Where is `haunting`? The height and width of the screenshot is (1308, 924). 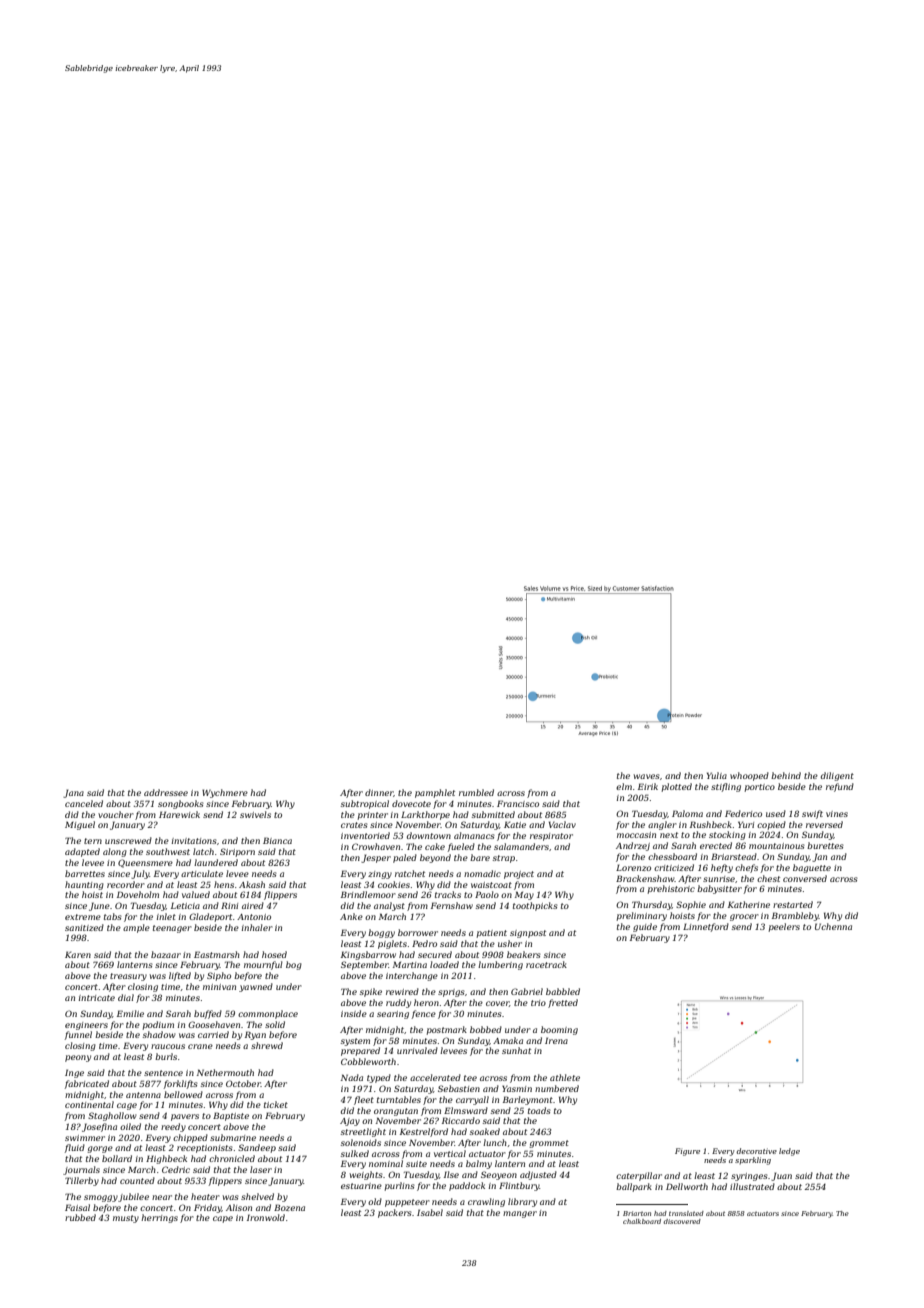
haunting is located at coordinates (84, 885).
